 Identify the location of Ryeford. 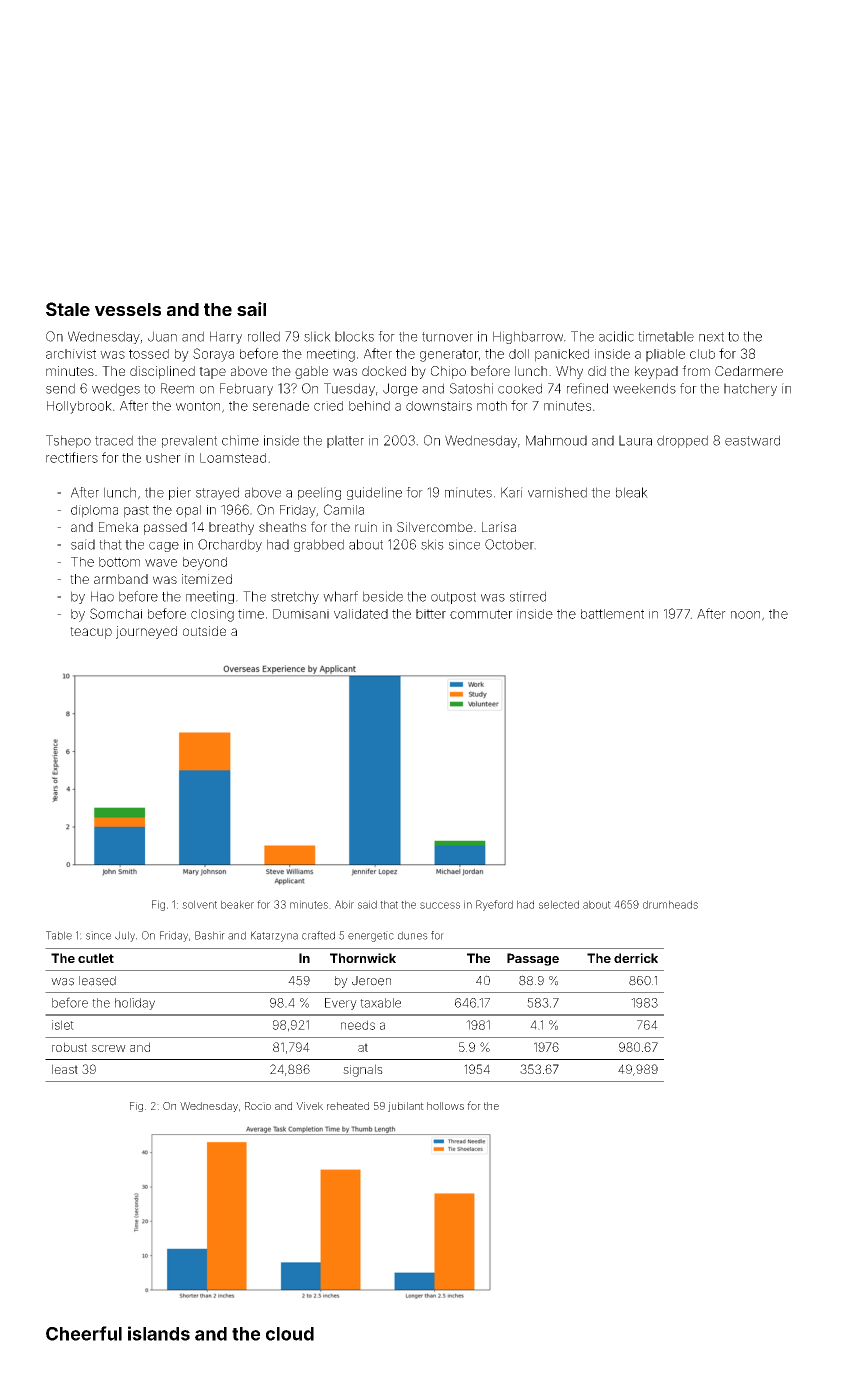
(494, 905).
